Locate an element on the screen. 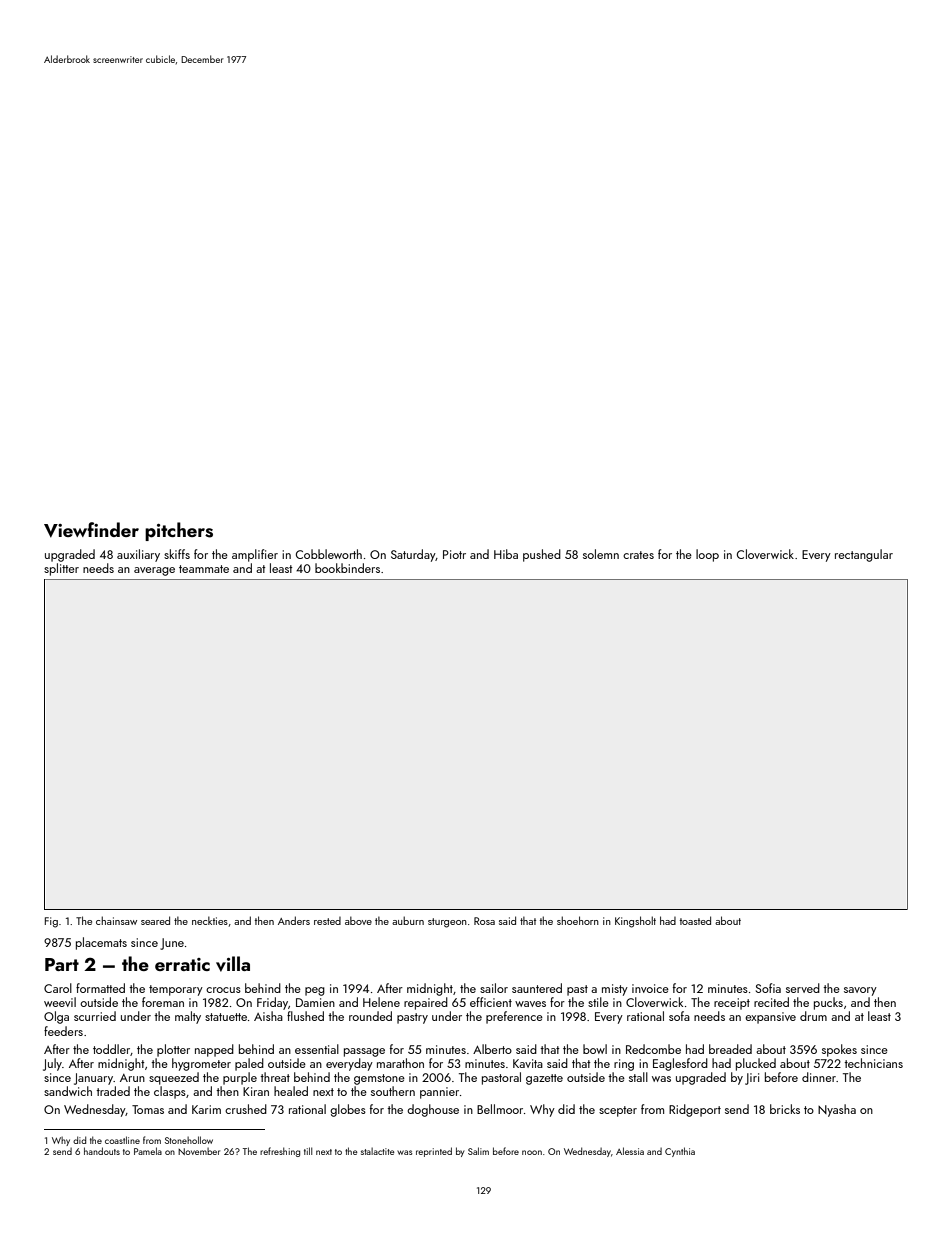  served is located at coordinates (803, 988).
